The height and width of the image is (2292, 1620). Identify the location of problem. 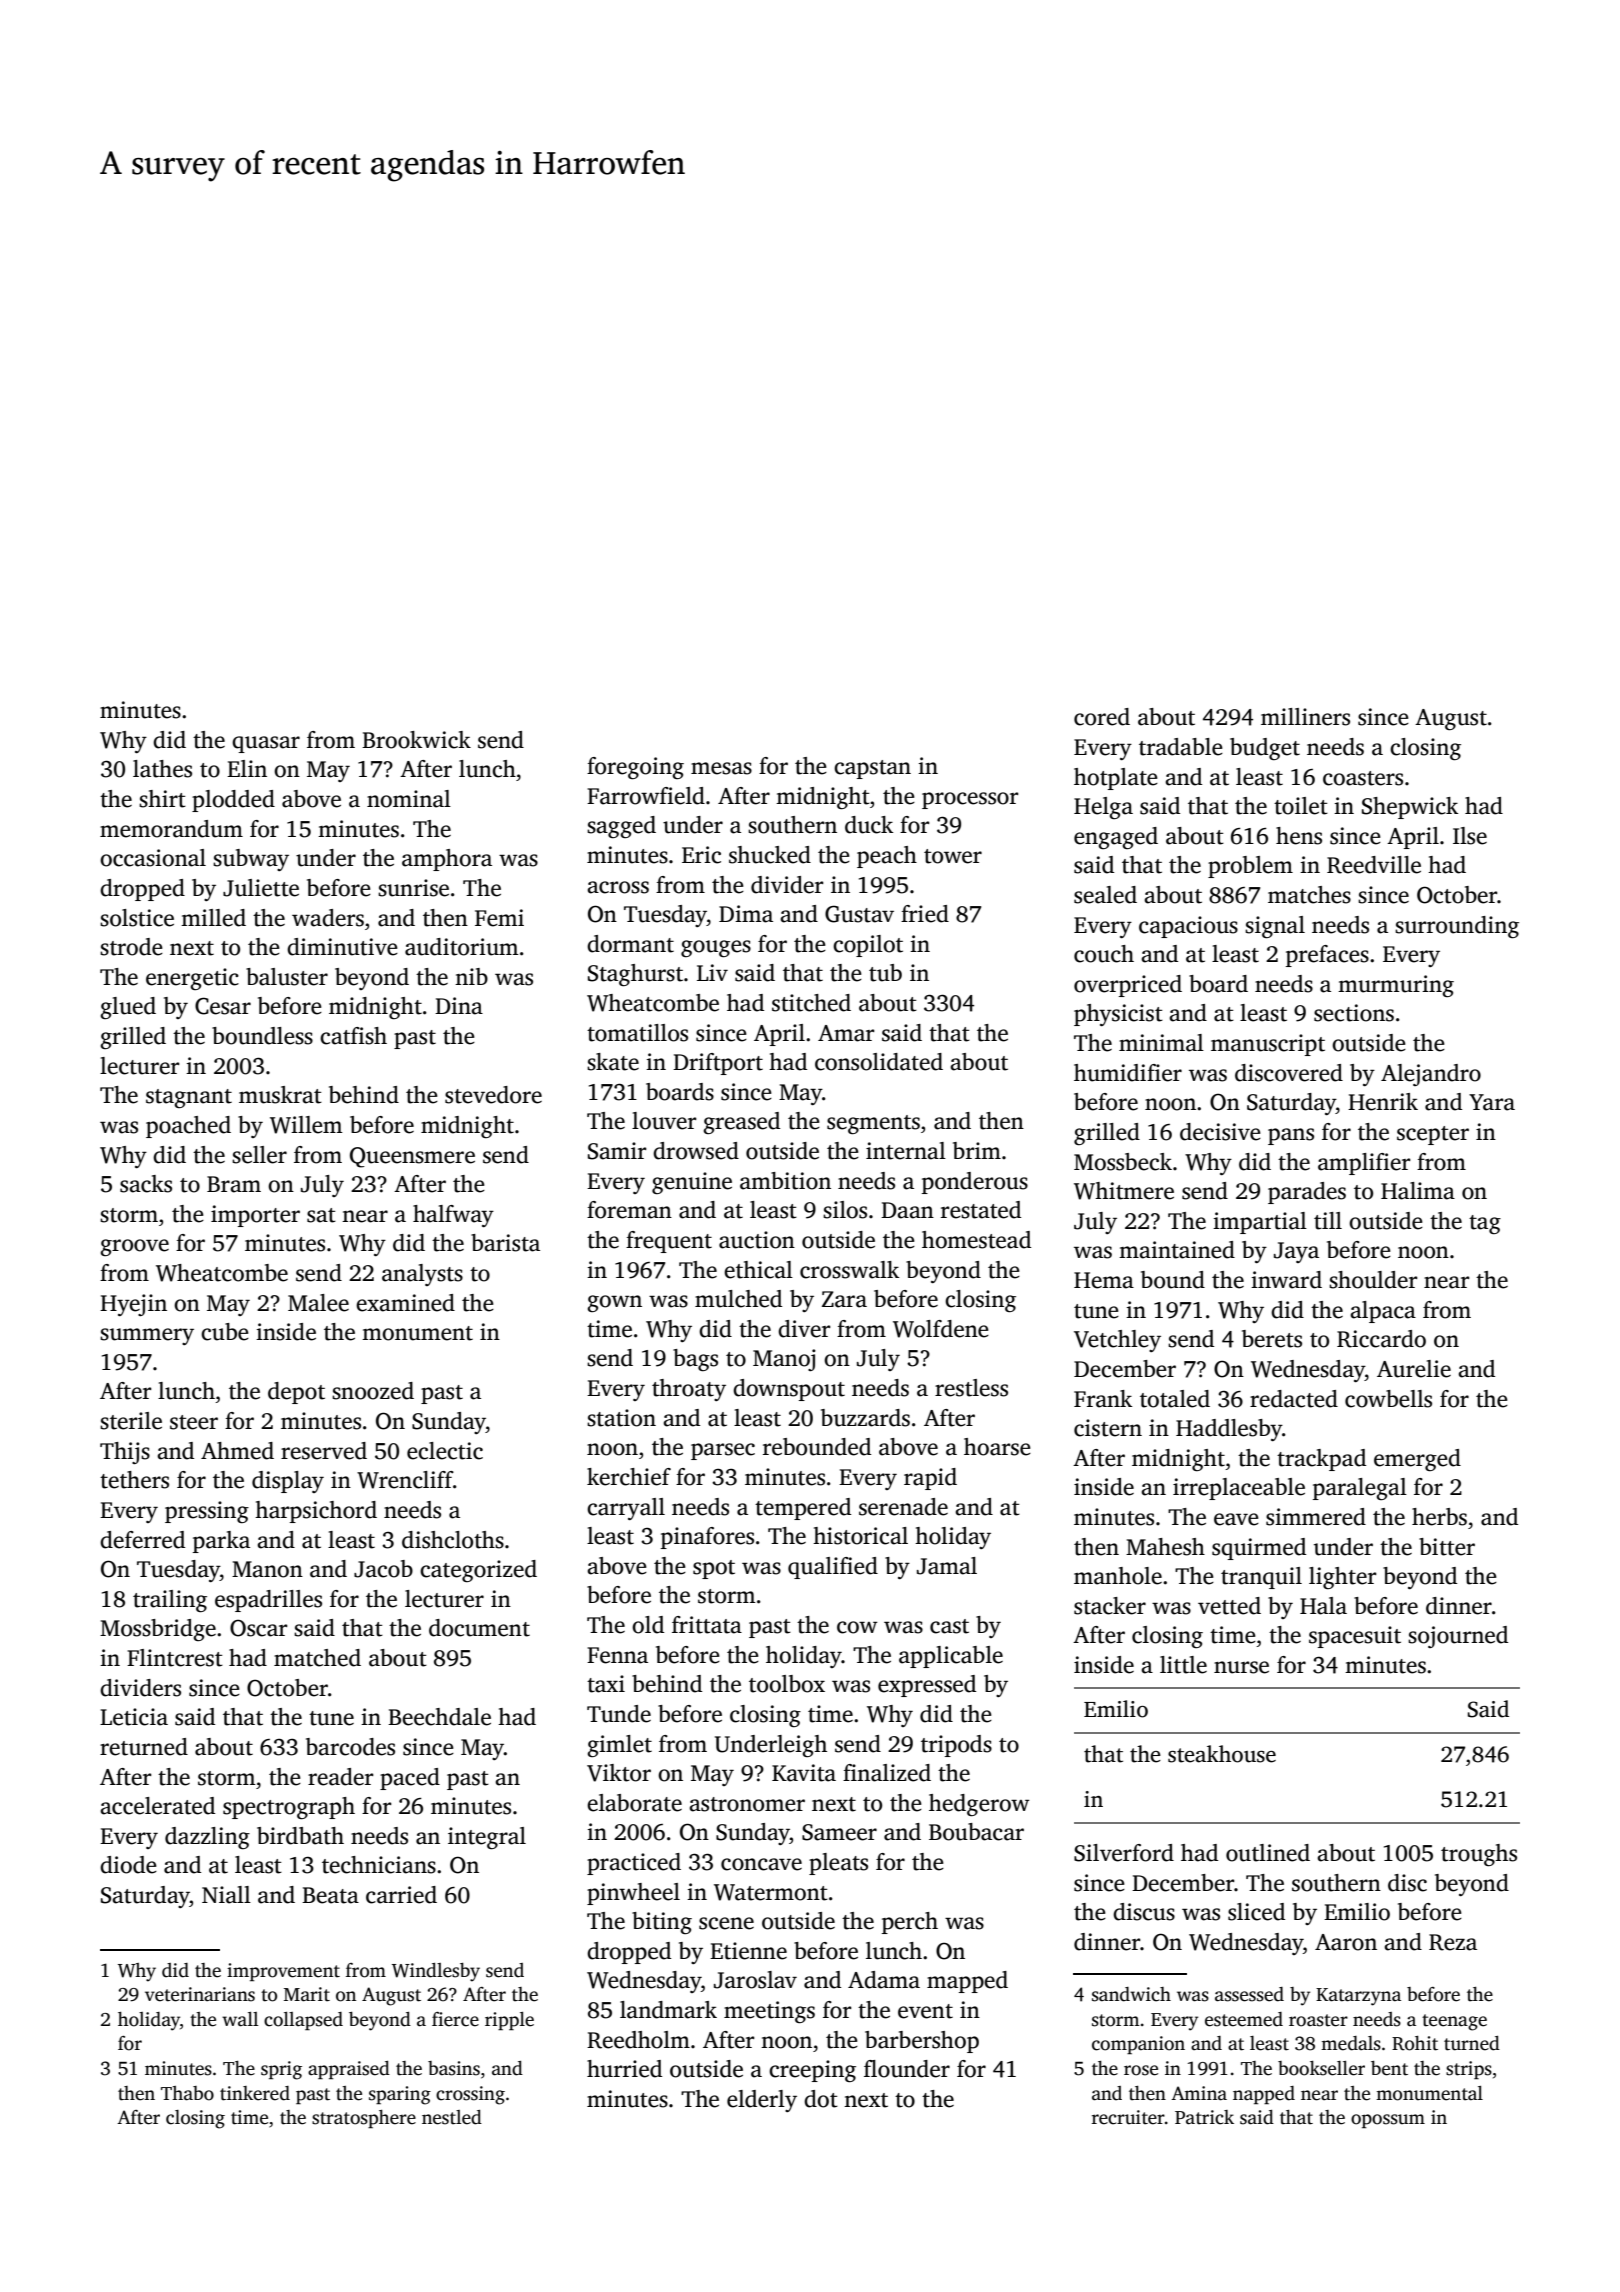
(1250, 867).
